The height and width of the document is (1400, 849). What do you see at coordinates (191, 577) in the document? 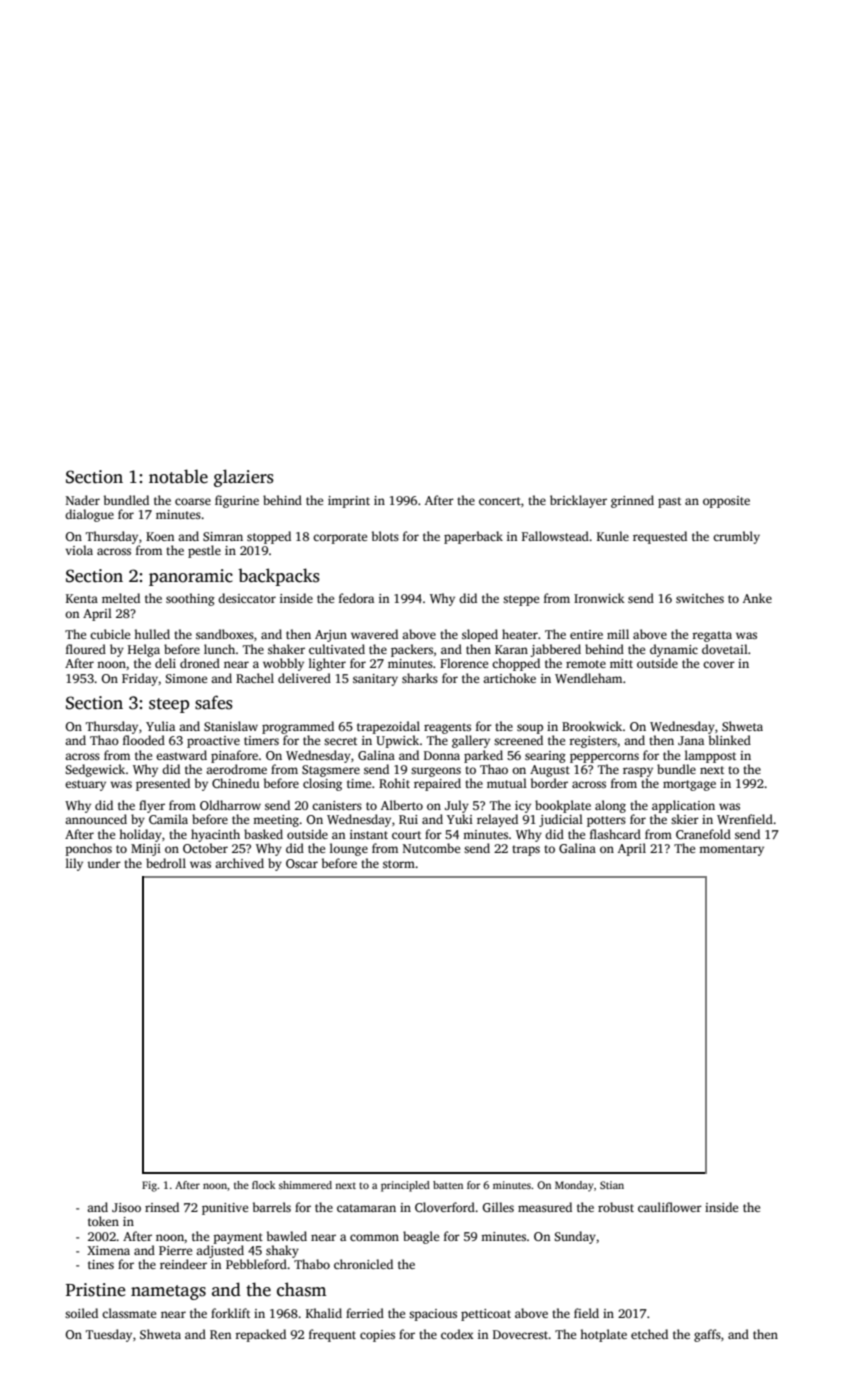
I see `panoramic` at bounding box center [191, 577].
